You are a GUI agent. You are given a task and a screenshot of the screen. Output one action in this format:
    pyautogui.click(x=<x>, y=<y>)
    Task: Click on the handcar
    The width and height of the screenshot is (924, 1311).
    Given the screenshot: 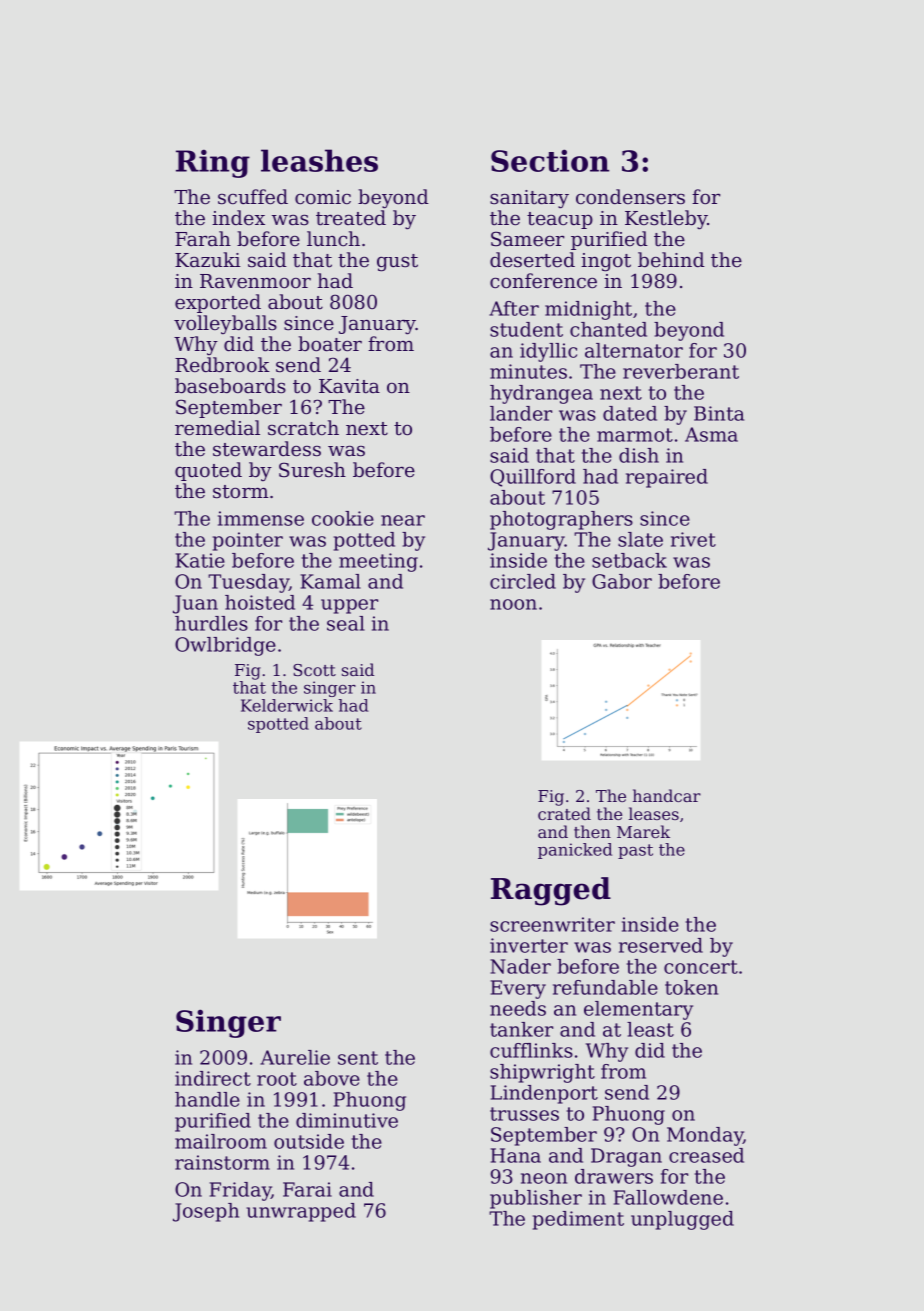 What is the action you would take?
    pyautogui.click(x=667, y=795)
